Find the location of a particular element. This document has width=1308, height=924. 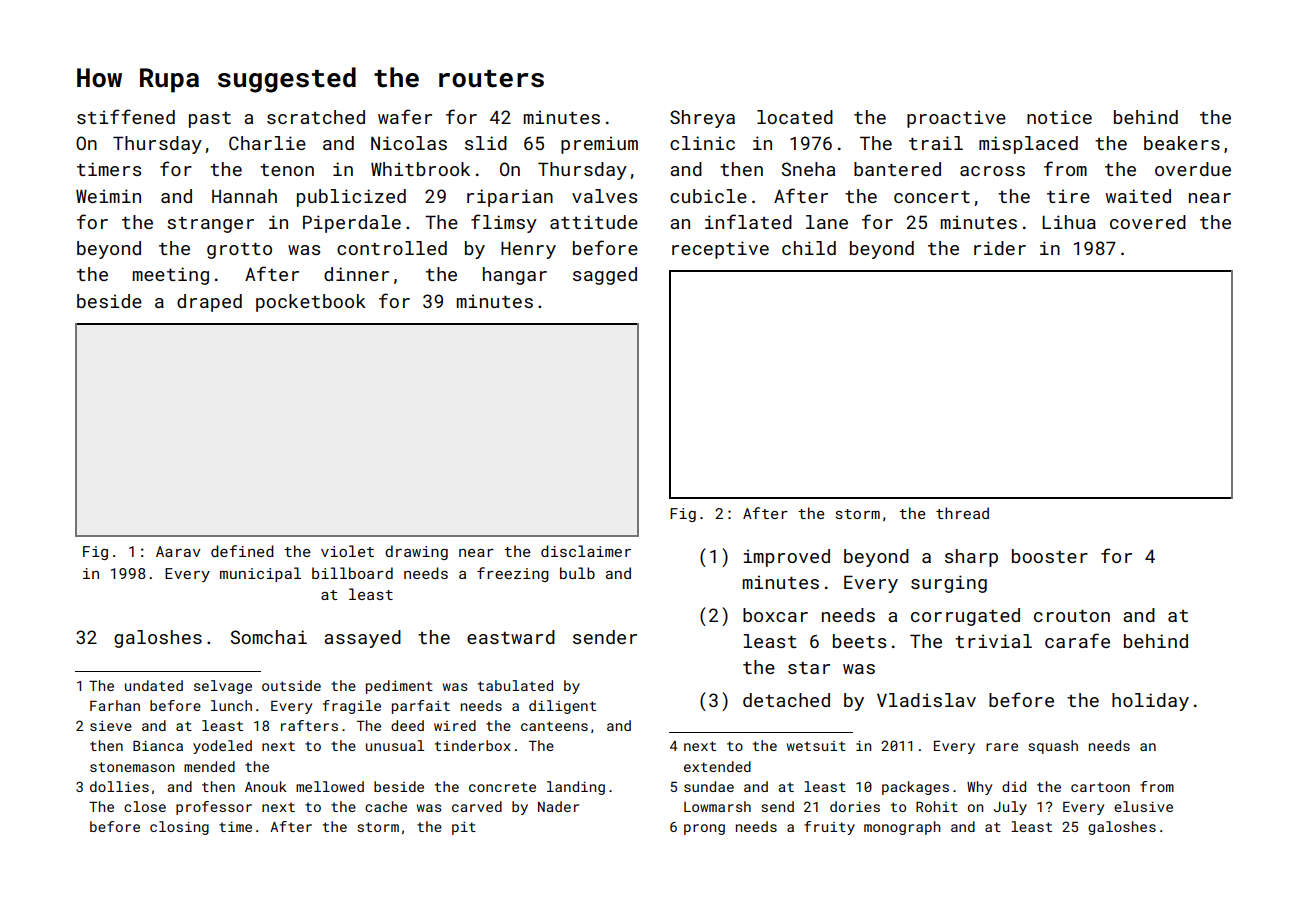

Farhan is located at coordinates (115, 705).
